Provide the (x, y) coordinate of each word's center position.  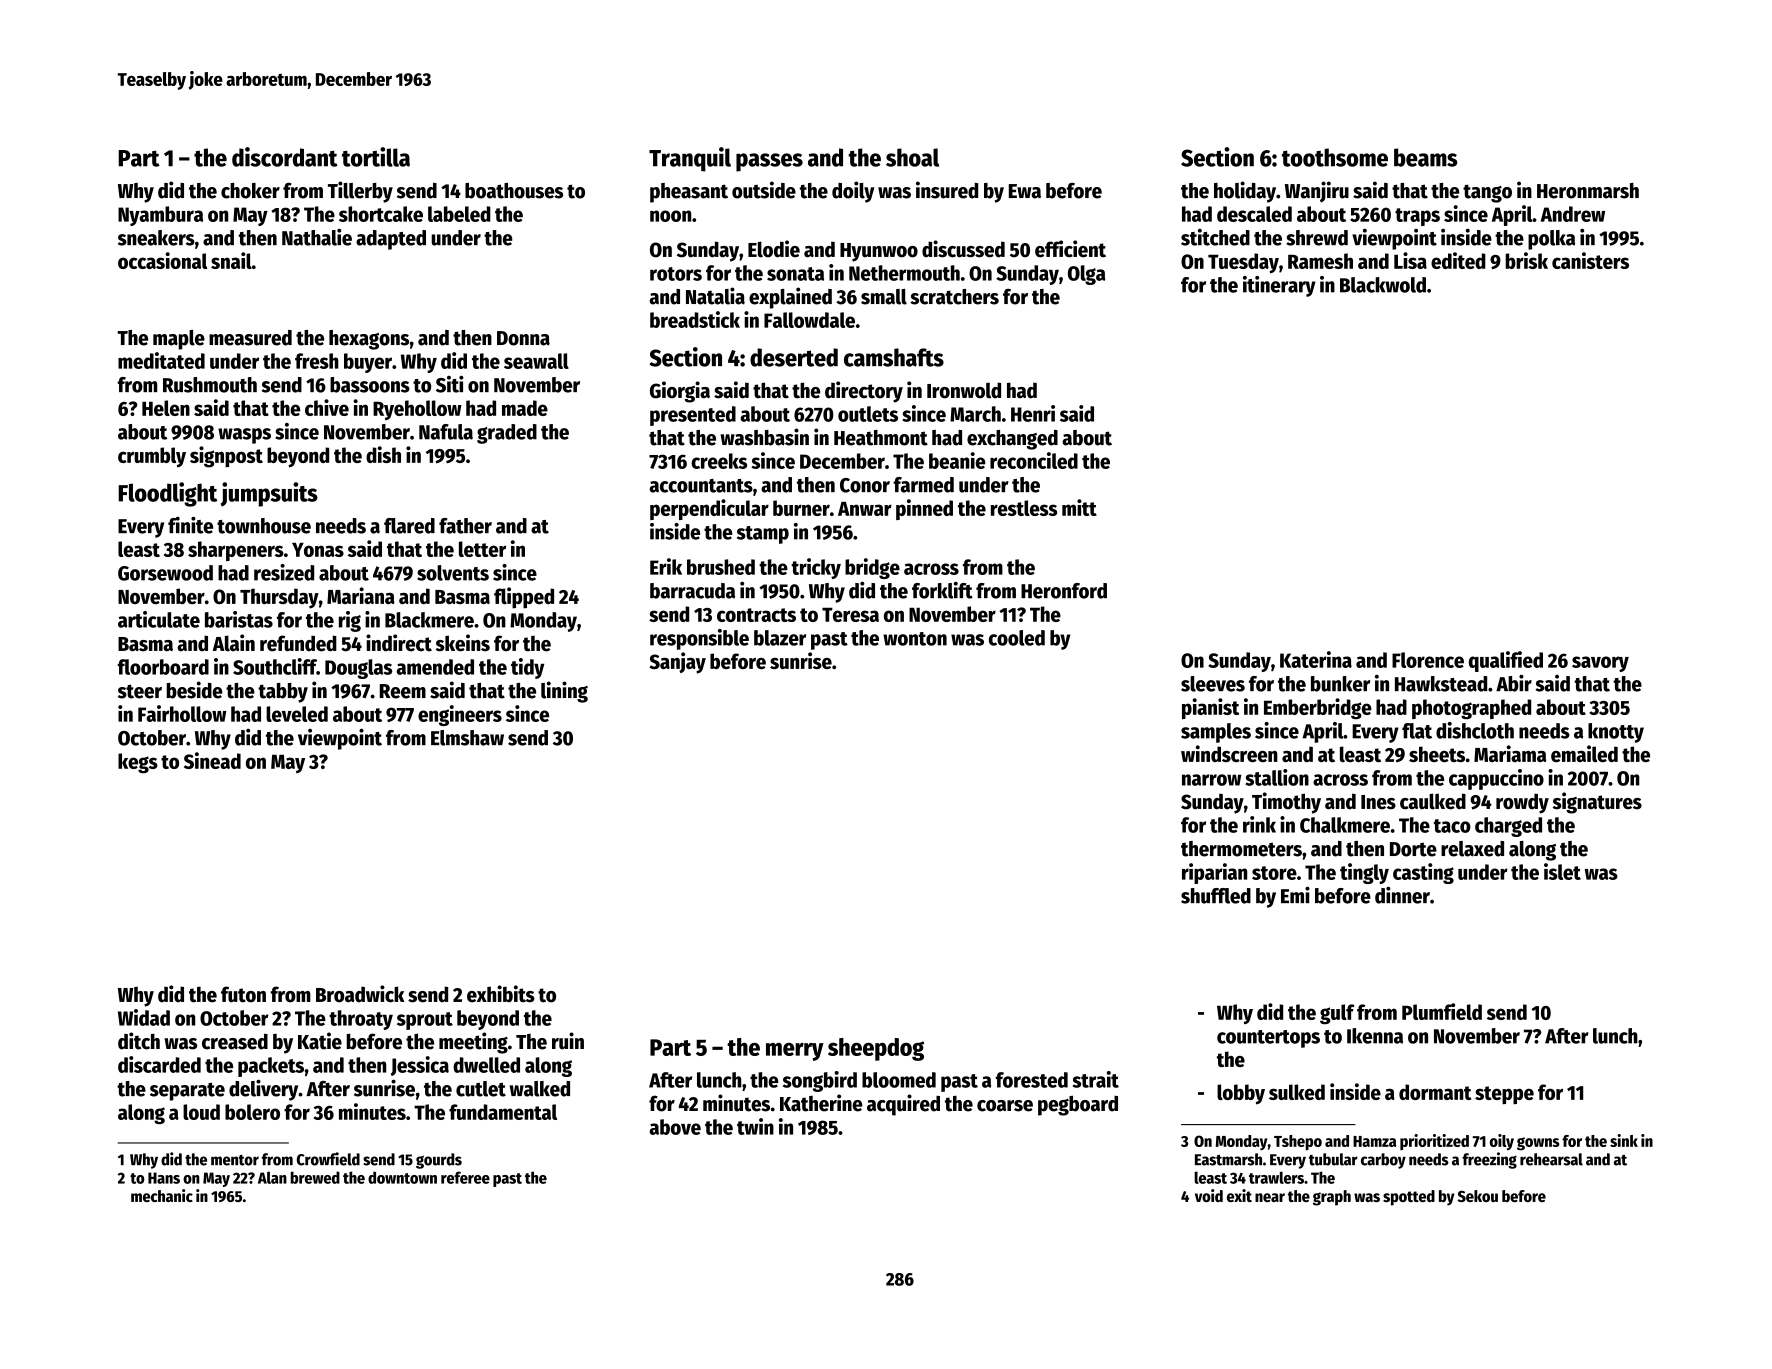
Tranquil (690, 159)
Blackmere (429, 620)
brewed (315, 1177)
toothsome (1335, 157)
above (675, 1127)
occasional (162, 260)
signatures (1597, 803)
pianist (1210, 708)
